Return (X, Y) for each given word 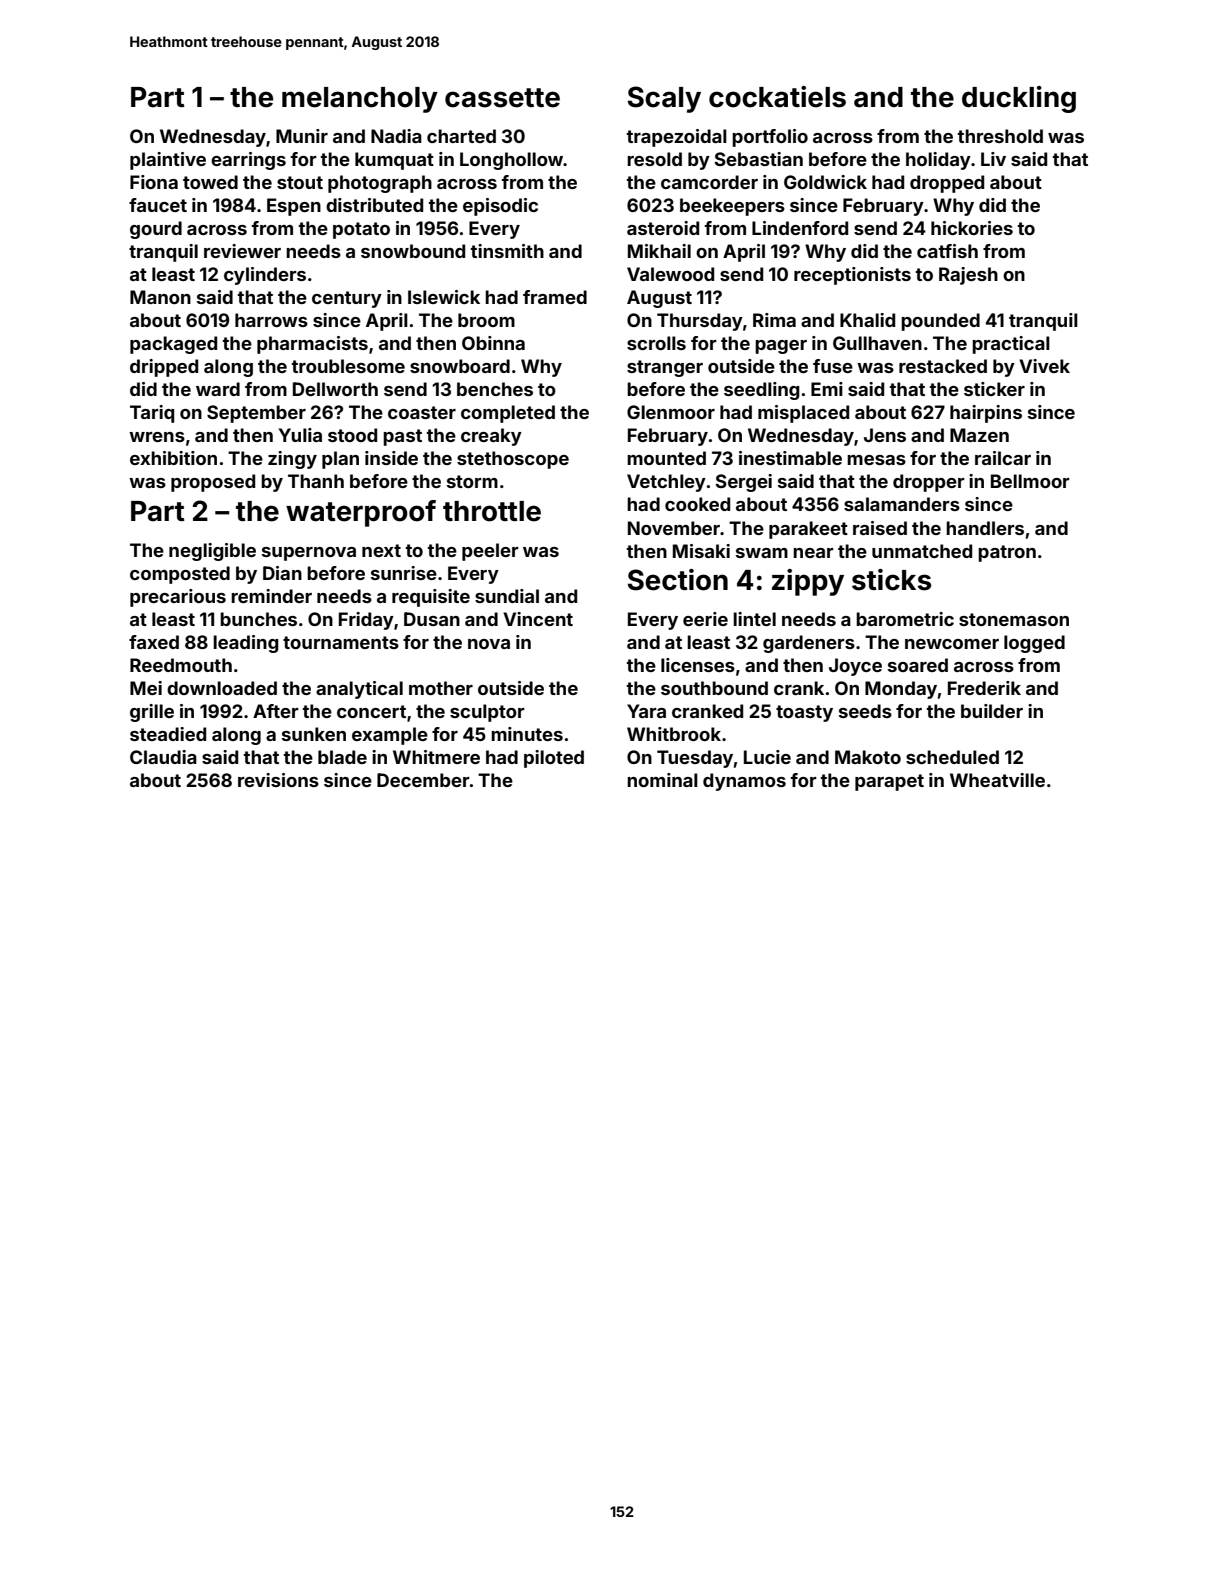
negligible (212, 552)
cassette (502, 98)
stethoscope (513, 460)
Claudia (163, 757)
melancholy (360, 100)
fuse (833, 366)
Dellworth (335, 389)
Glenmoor (671, 412)
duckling (1019, 99)
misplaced (803, 414)
